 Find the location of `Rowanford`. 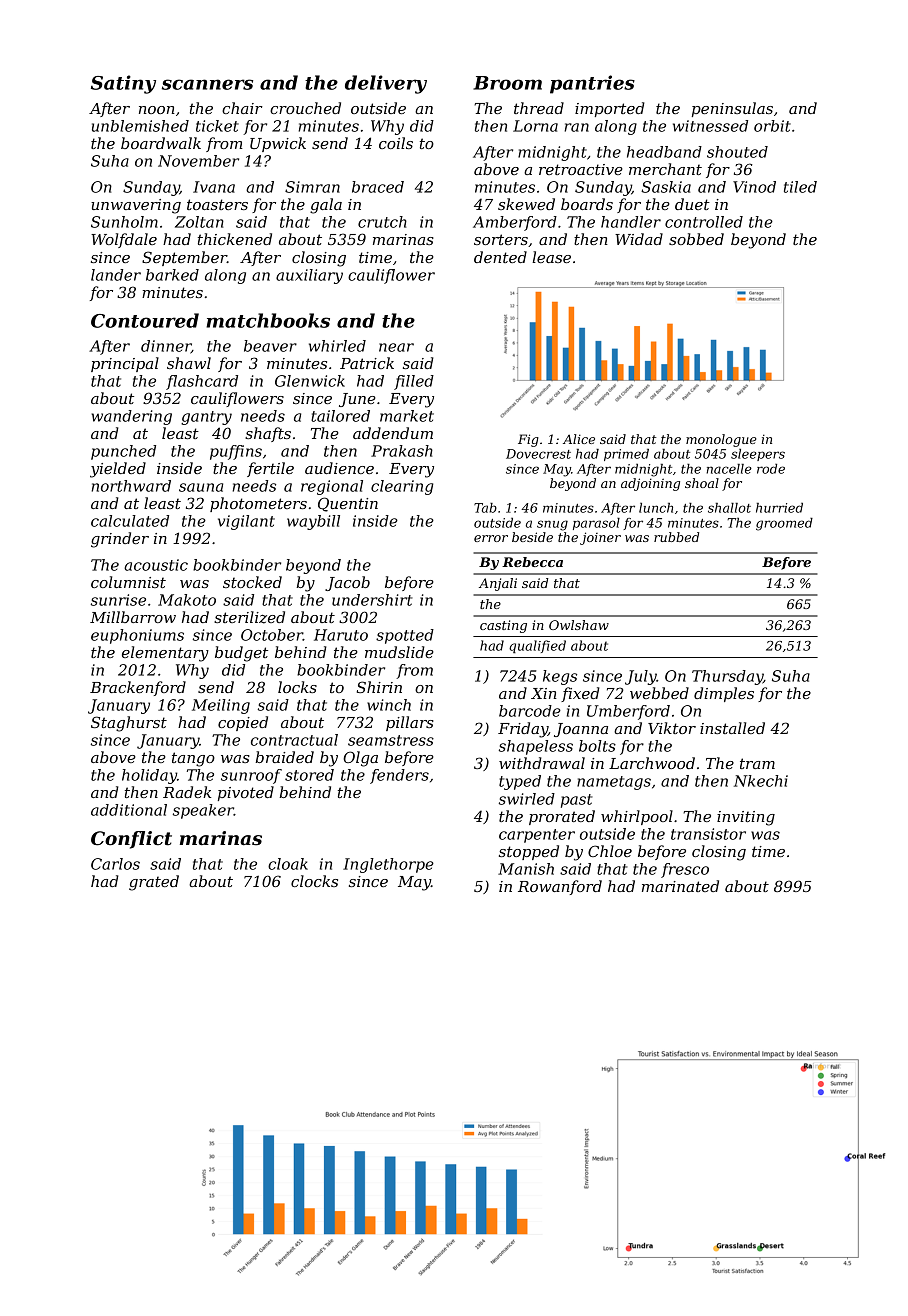

Rowanford is located at coordinates (560, 887).
